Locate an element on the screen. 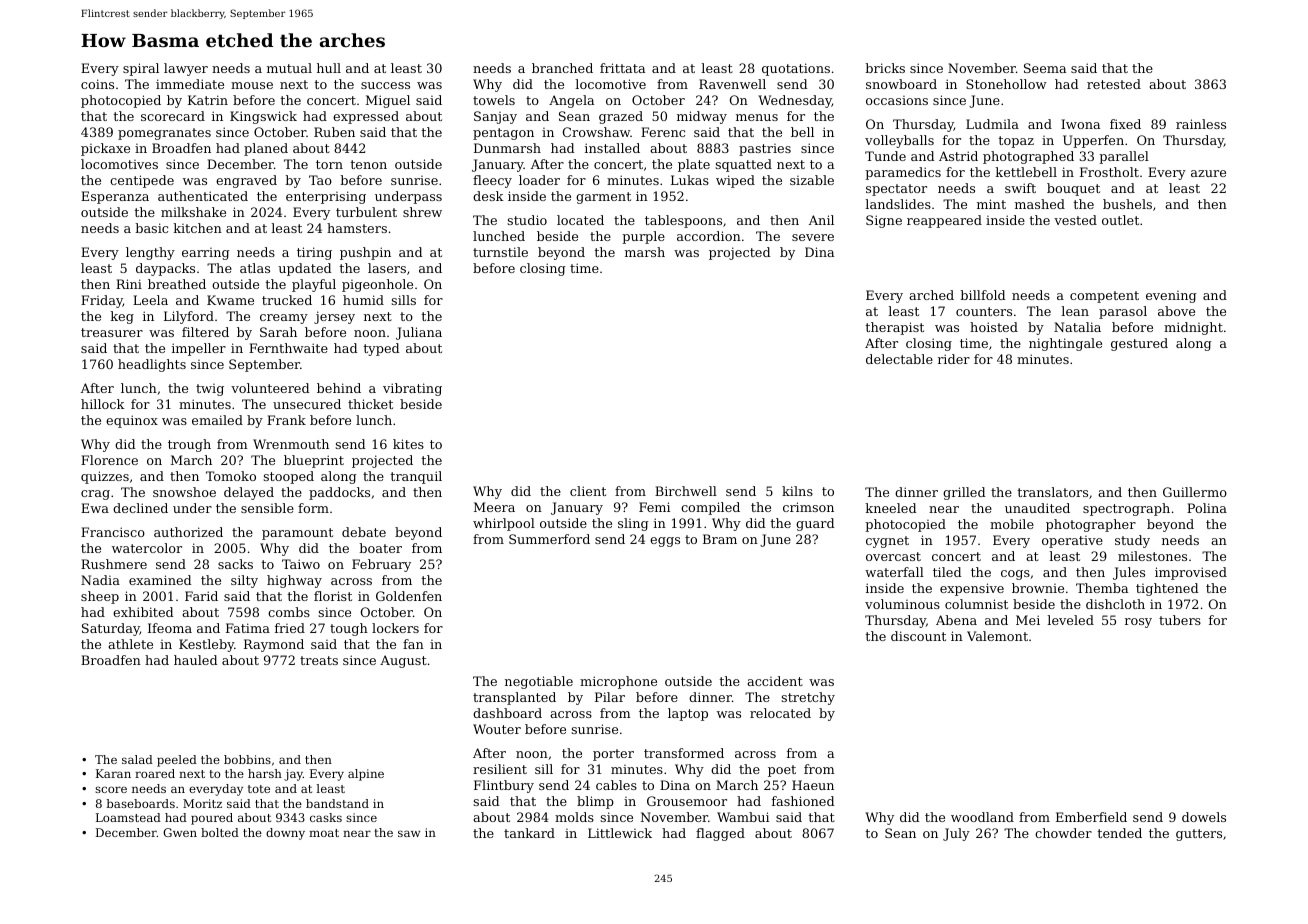  downy is located at coordinates (285, 834).
